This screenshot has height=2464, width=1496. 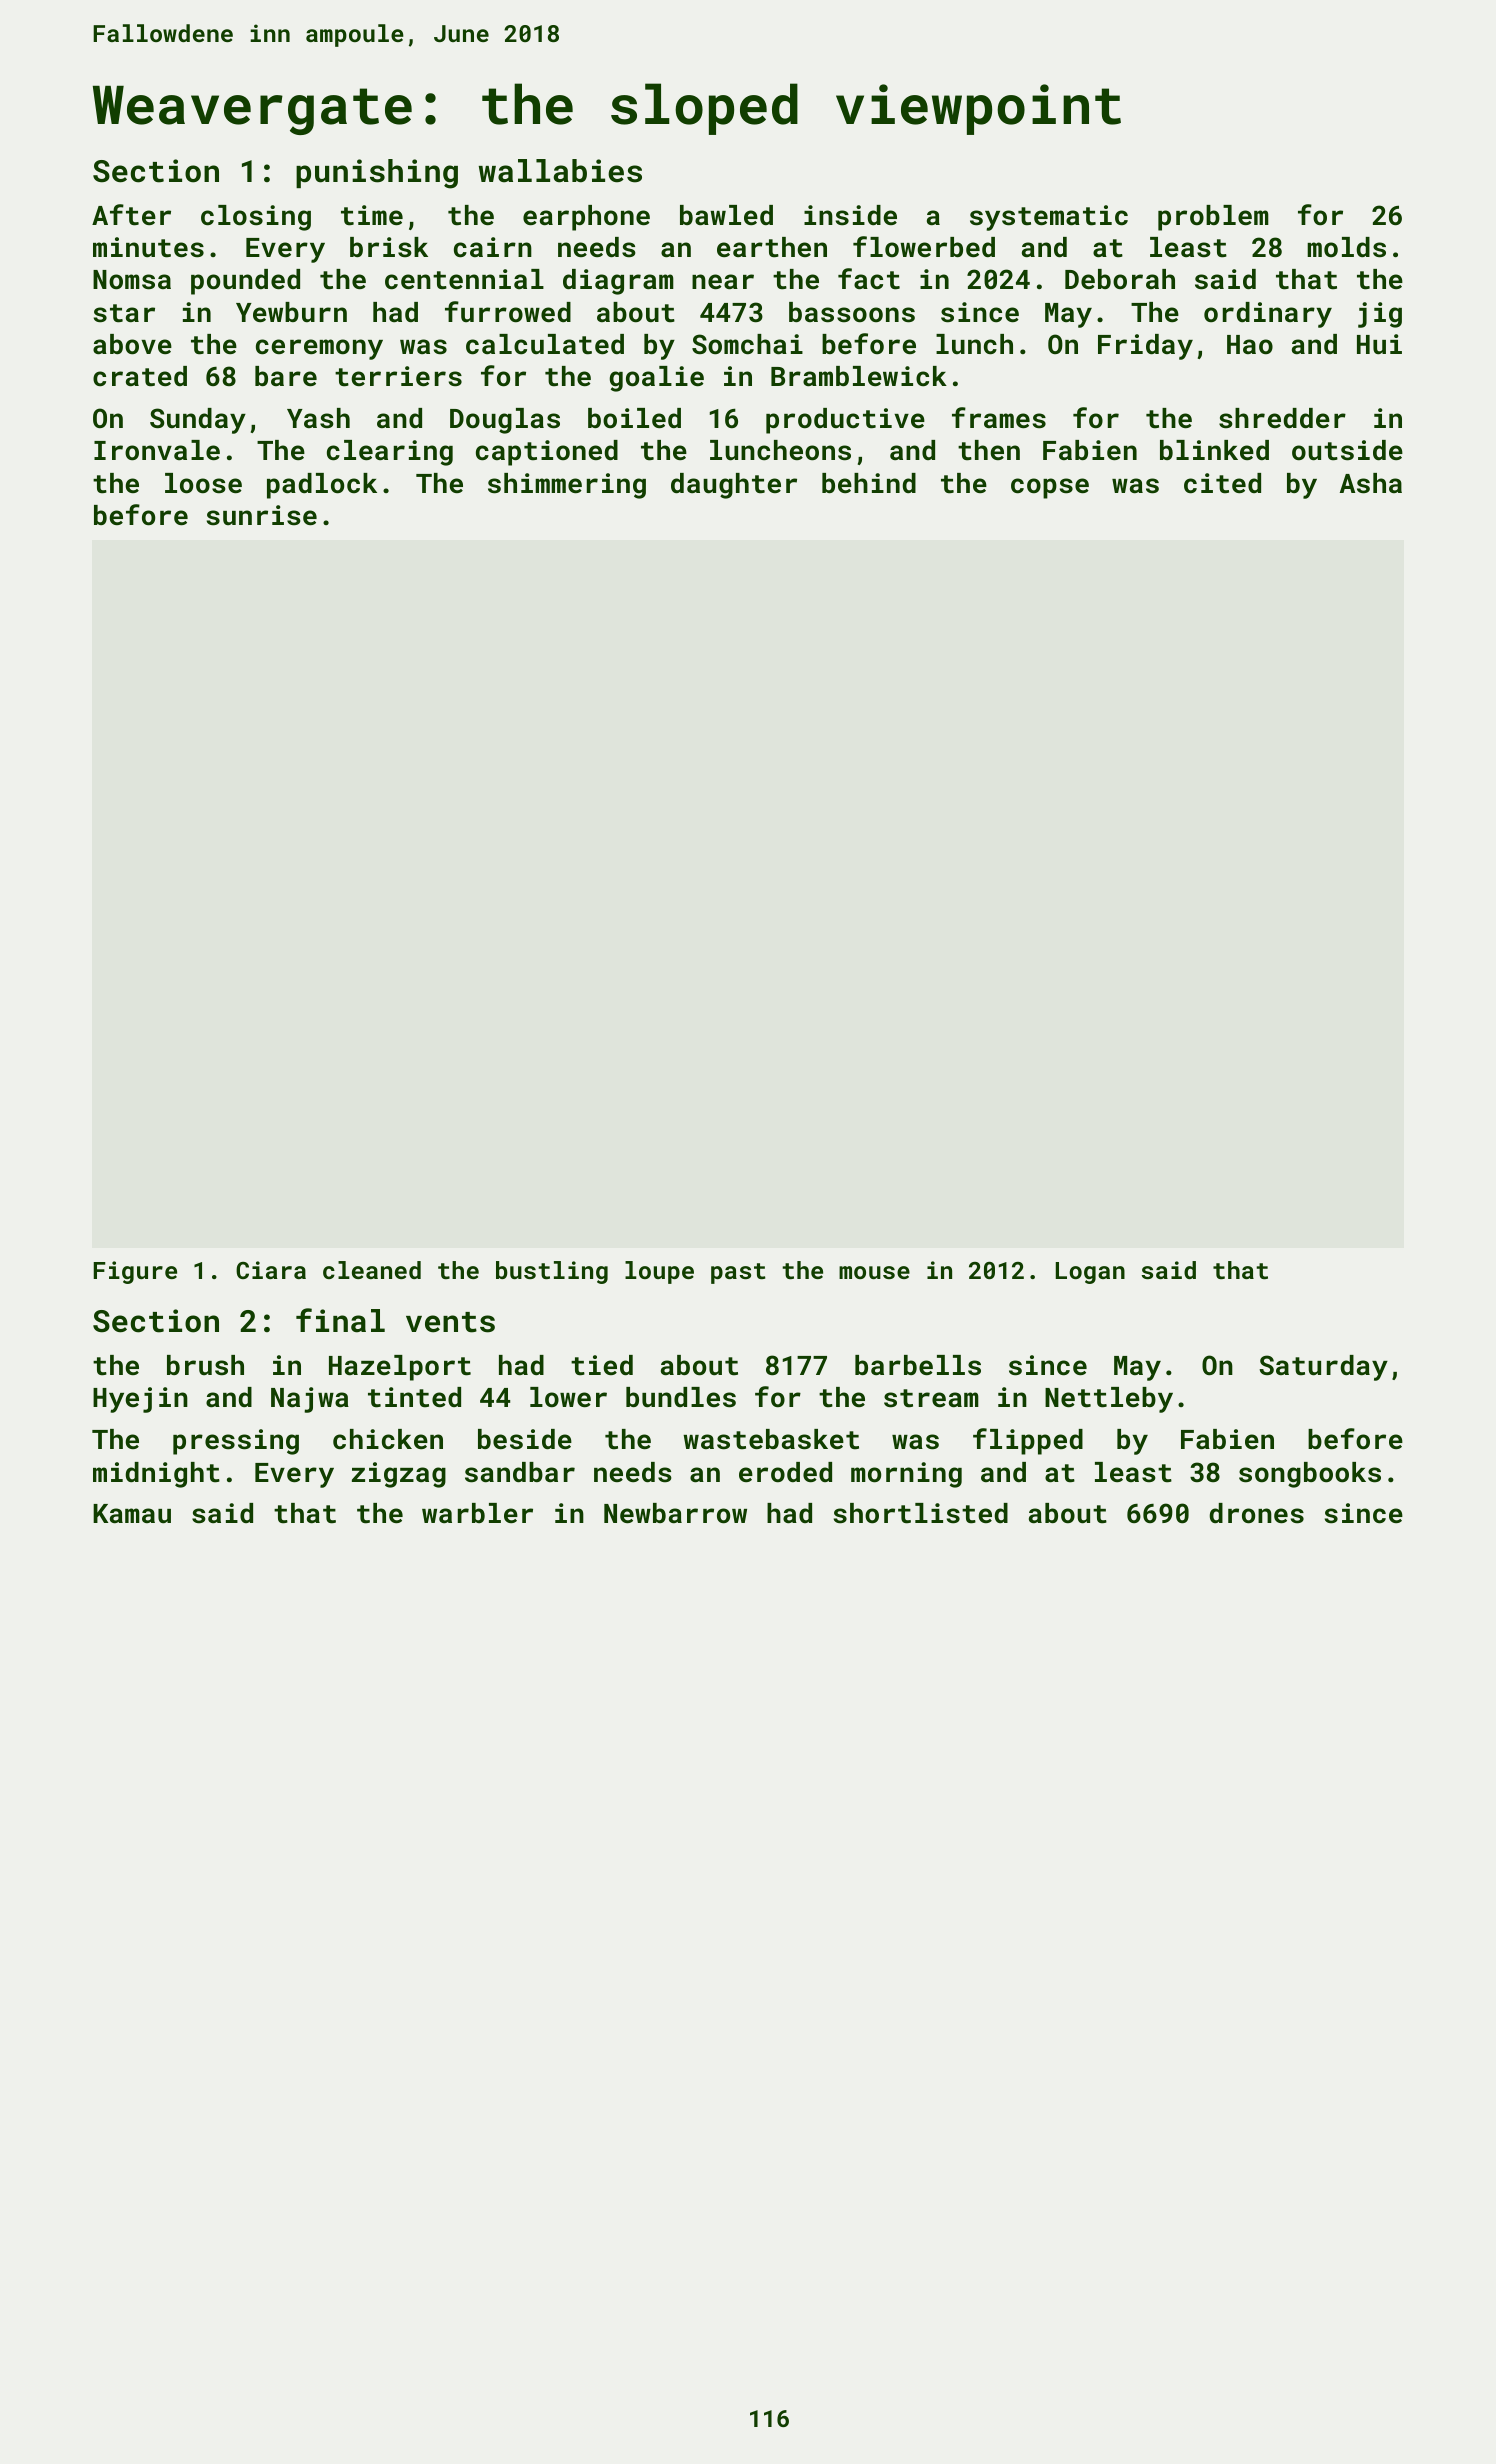 I want to click on behind, so click(x=869, y=483).
